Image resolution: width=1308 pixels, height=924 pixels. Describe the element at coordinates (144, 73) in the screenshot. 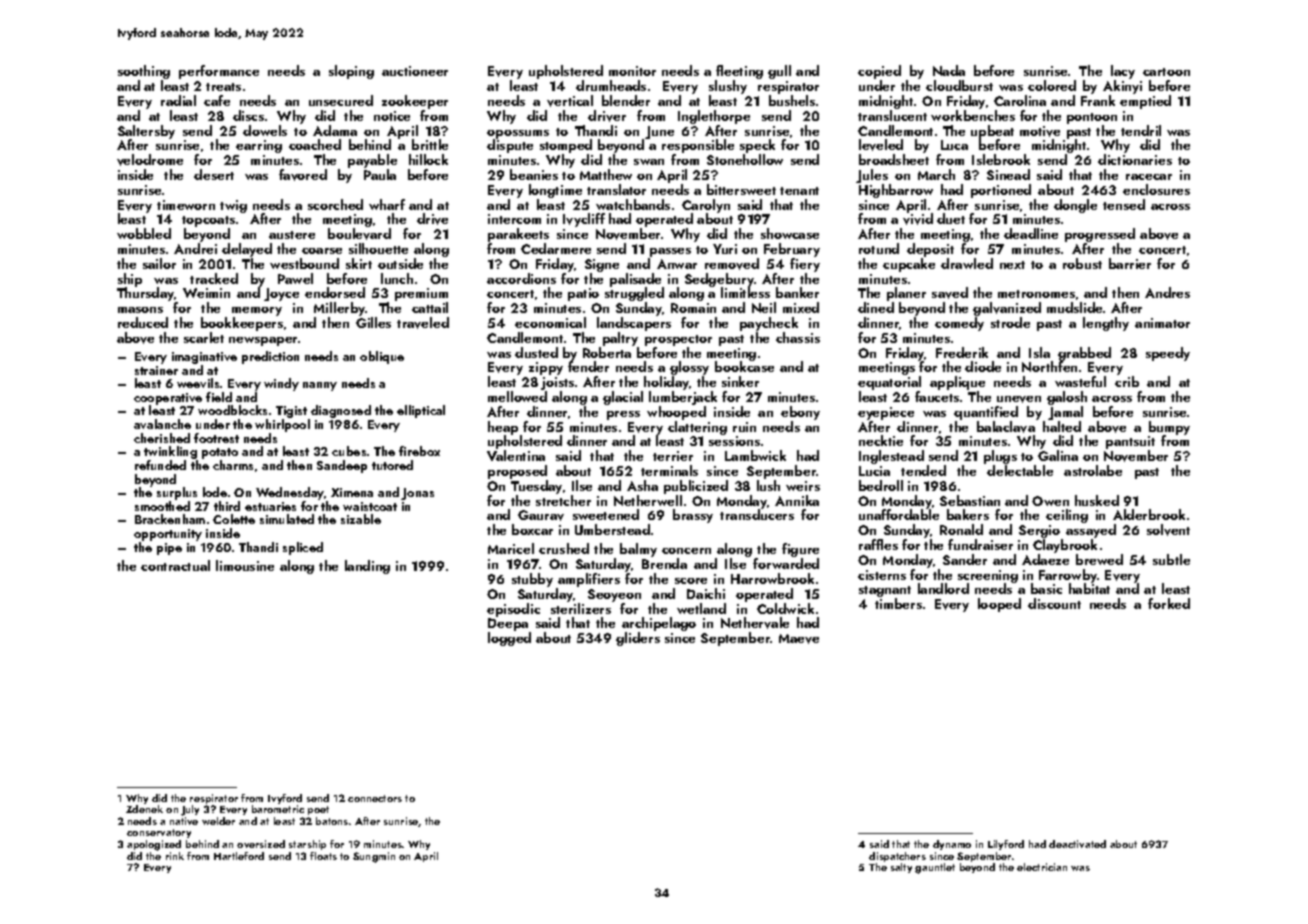

I see `soothing` at that location.
